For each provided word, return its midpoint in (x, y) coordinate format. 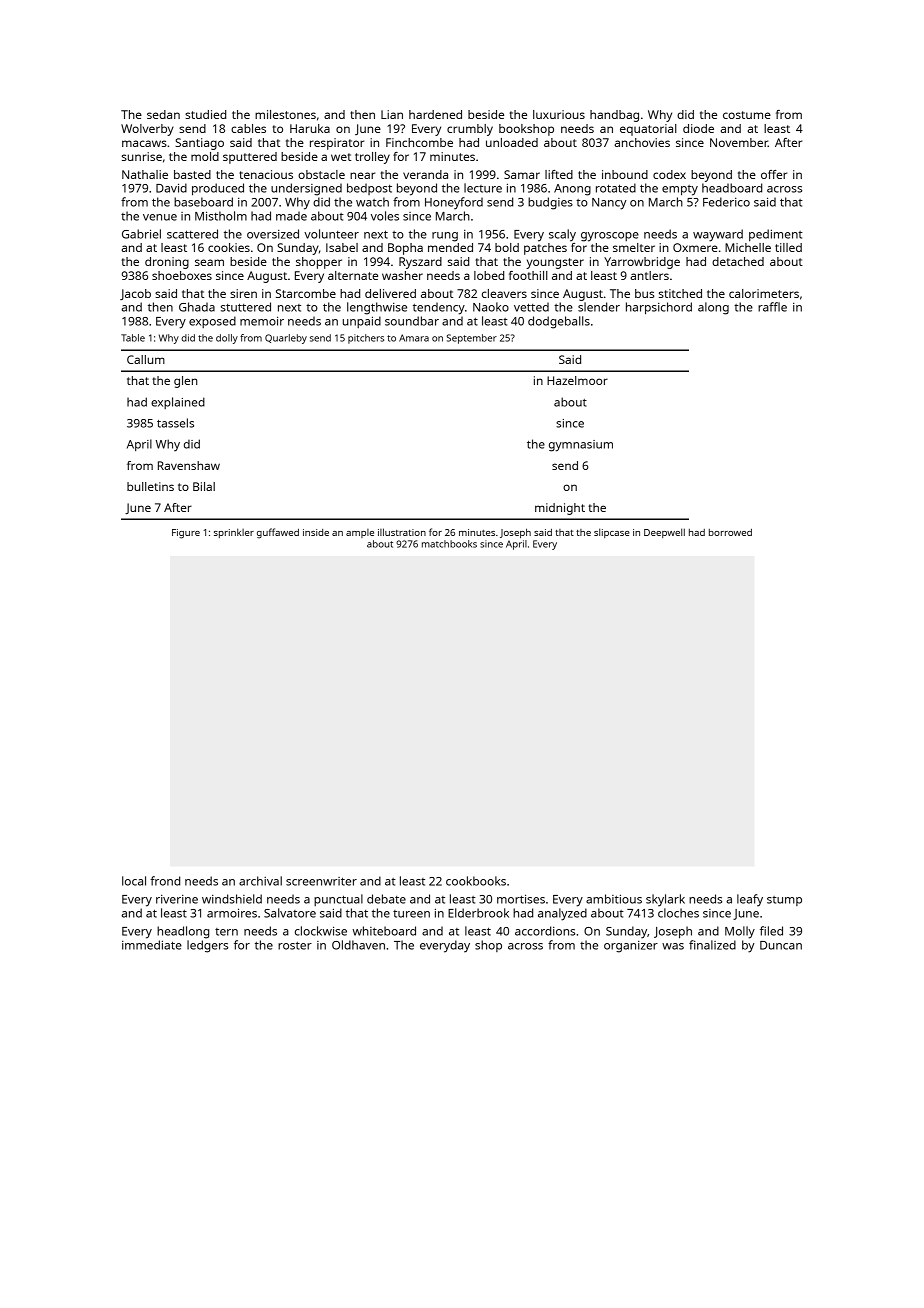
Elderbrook (478, 913)
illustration (402, 532)
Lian (392, 114)
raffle (772, 307)
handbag (614, 116)
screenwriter (321, 881)
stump (784, 901)
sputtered (250, 158)
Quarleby (286, 339)
